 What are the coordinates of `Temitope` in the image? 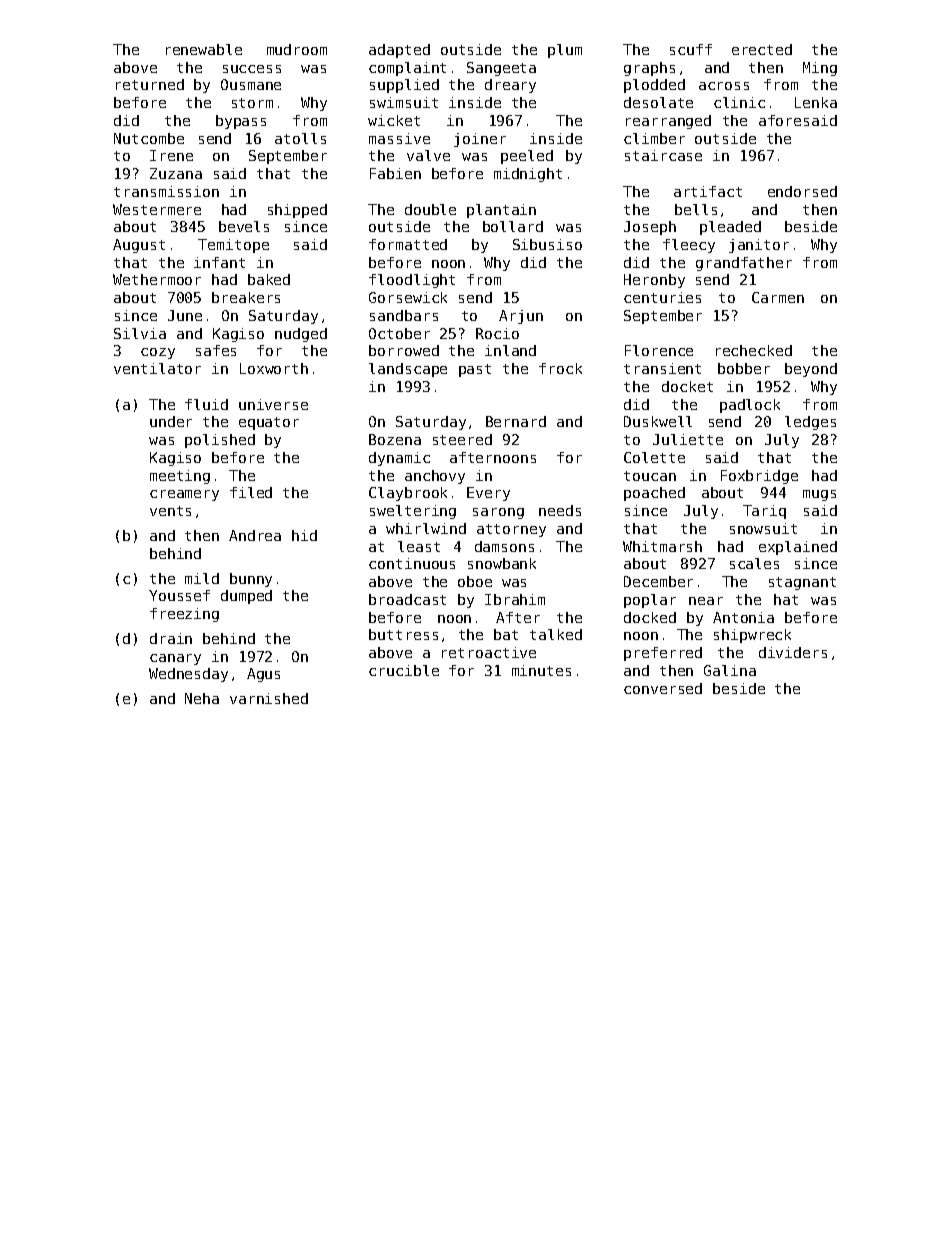 It's located at (233, 246).
